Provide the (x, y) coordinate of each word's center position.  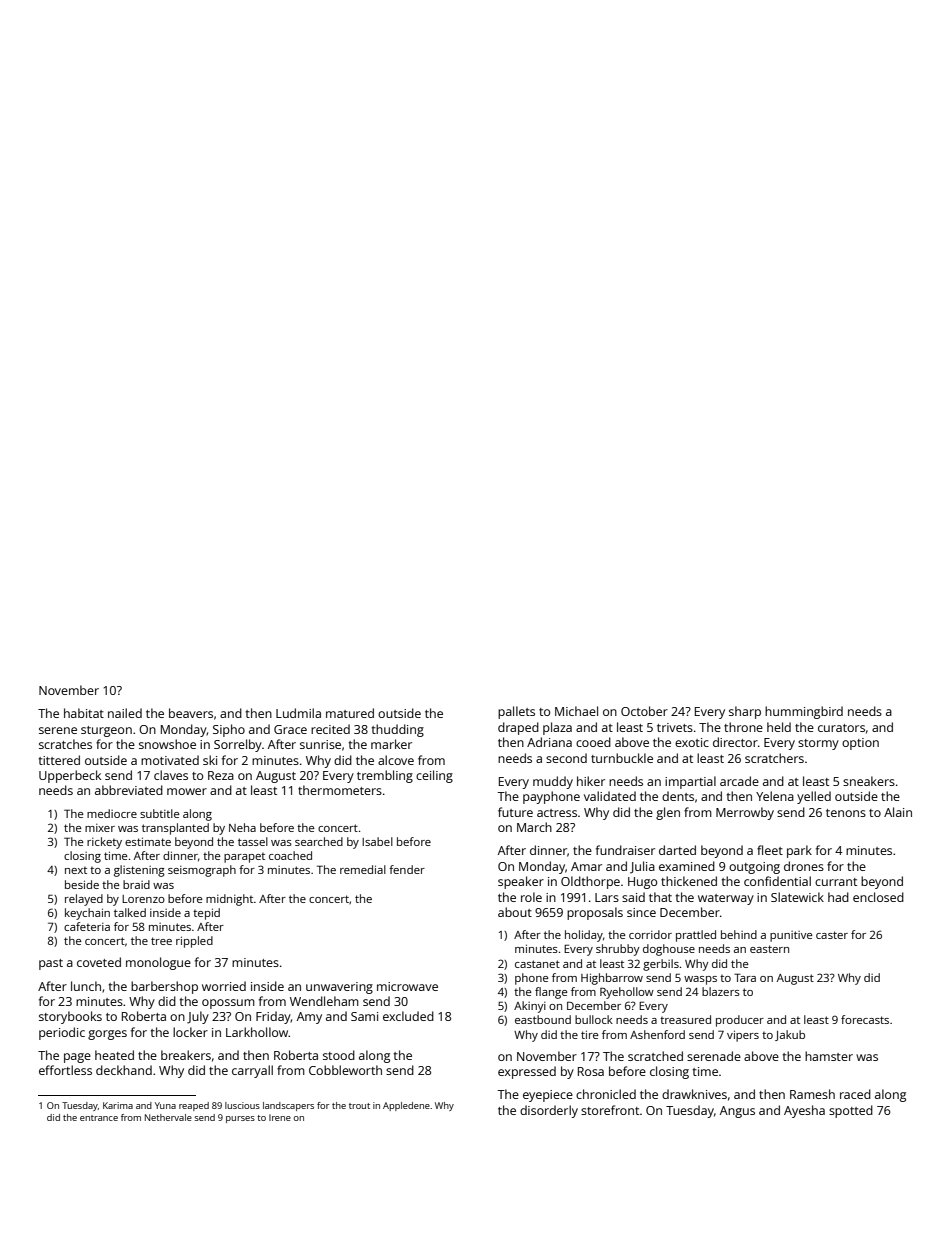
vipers (743, 1036)
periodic (62, 1033)
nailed (125, 713)
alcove (396, 760)
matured (350, 713)
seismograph (202, 871)
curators (841, 728)
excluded (408, 1016)
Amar (586, 866)
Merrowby (745, 813)
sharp (745, 712)
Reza (221, 775)
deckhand (124, 1070)
